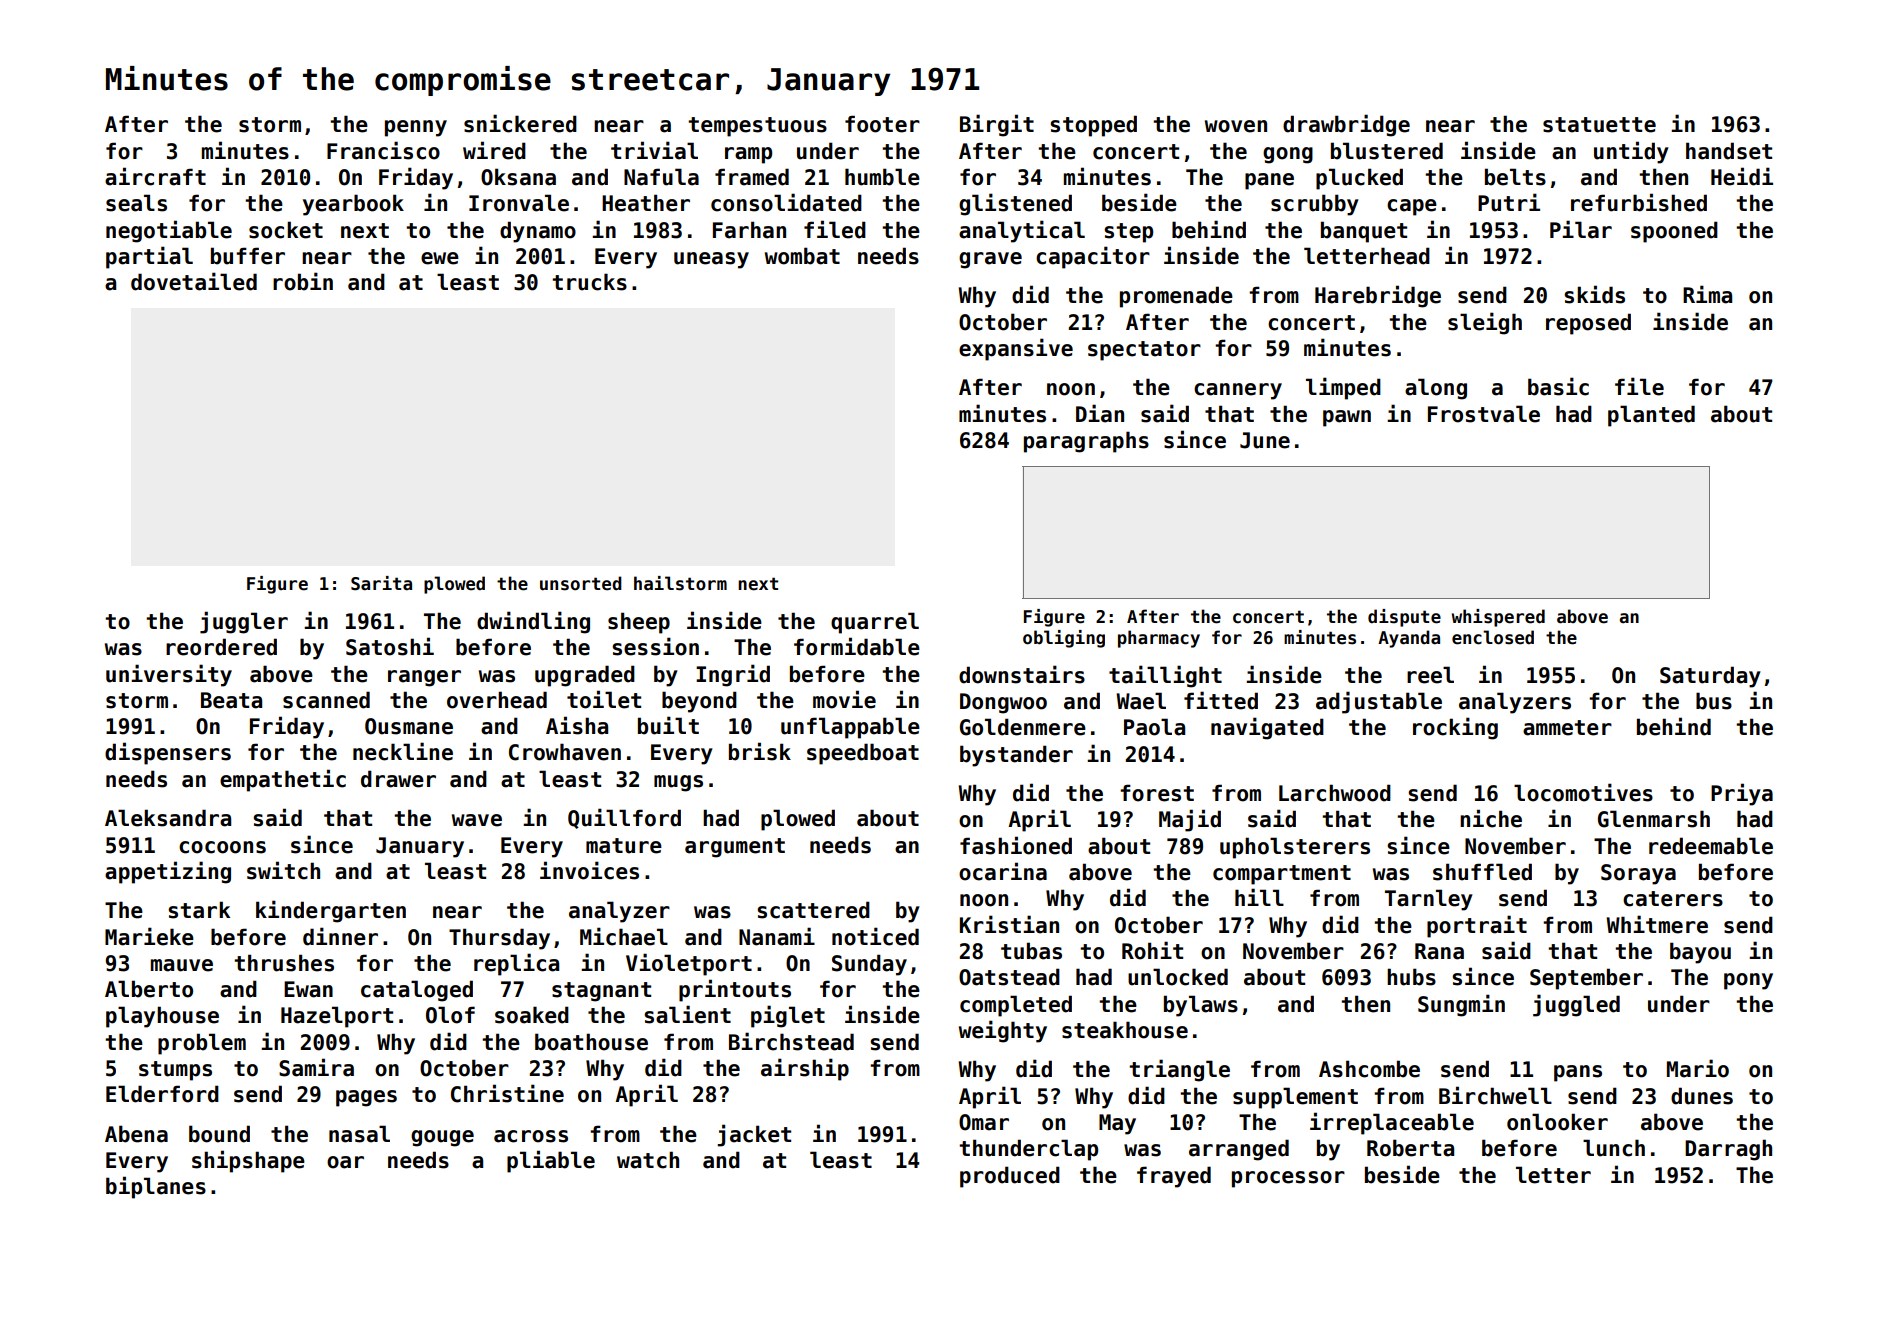  What do you see at coordinates (303, 281) in the screenshot?
I see `robin` at bounding box center [303, 281].
